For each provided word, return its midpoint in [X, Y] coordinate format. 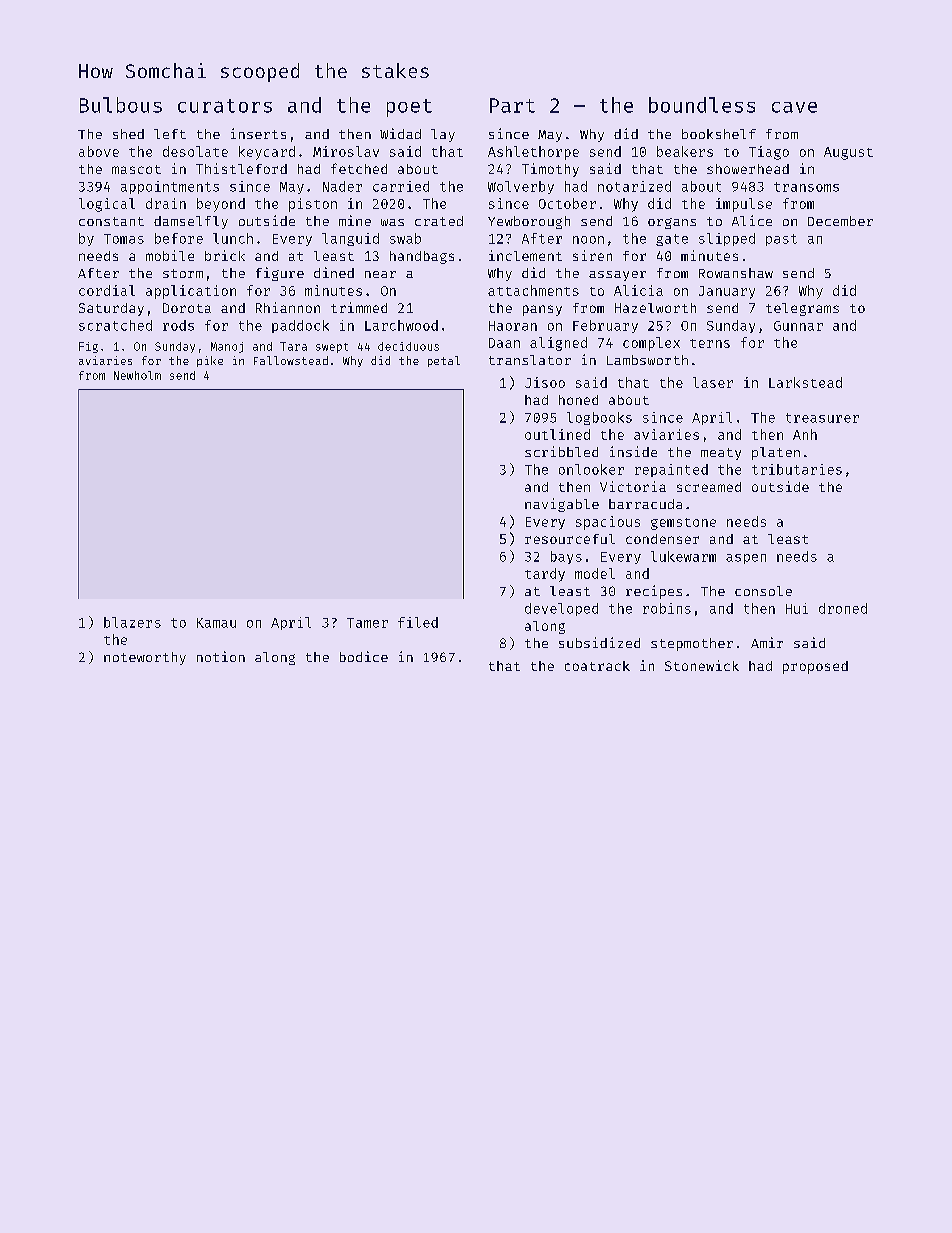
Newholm [137, 375]
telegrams [802, 309]
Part [512, 105]
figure [280, 274]
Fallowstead [291, 360]
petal [444, 361]
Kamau [216, 623]
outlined [557, 434]
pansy [542, 310]
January [727, 292]
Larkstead [805, 382]
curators [225, 106]
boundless [702, 105]
